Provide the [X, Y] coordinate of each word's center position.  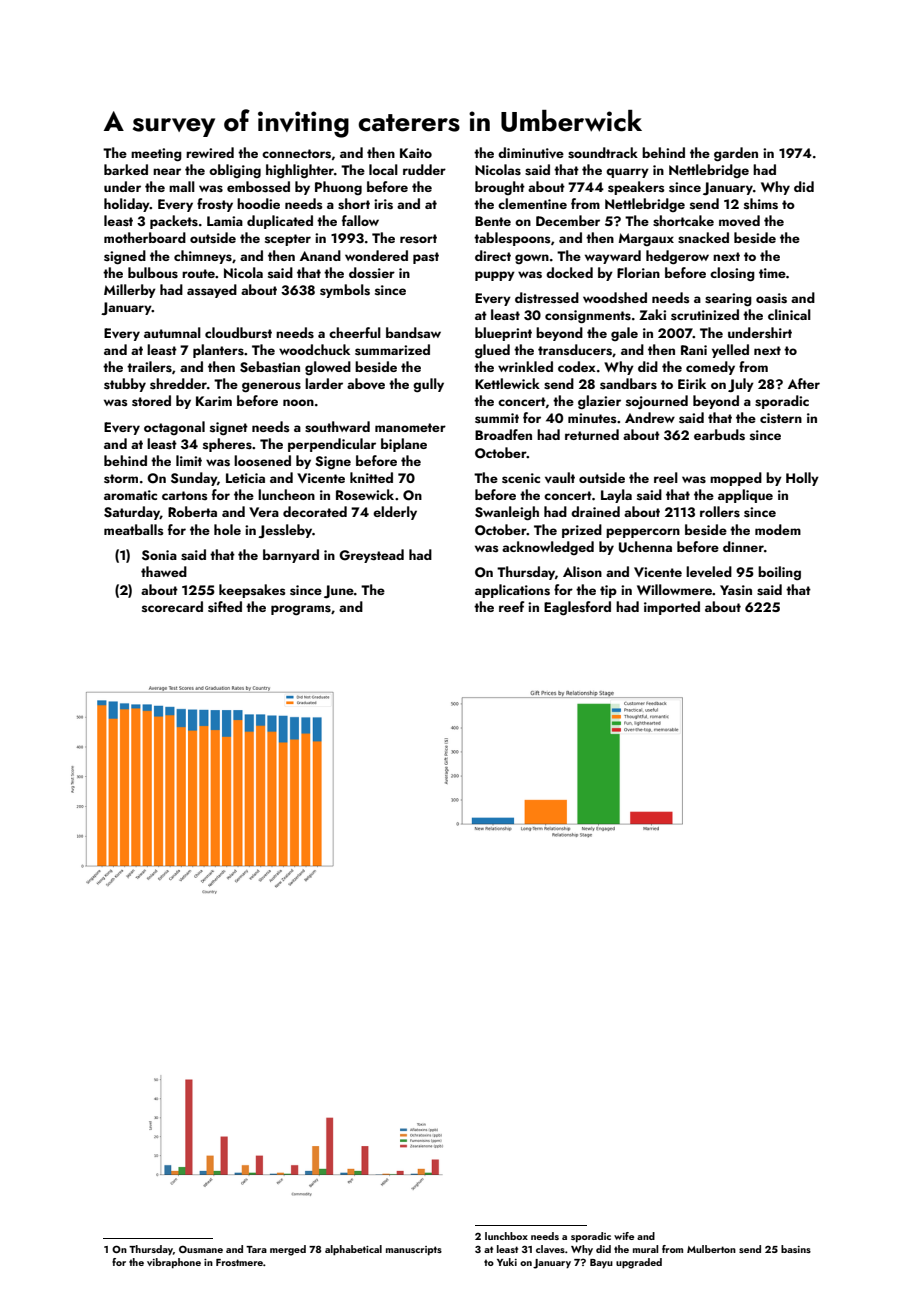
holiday [127, 205]
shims [761, 204]
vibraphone [174, 1263]
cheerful [355, 332]
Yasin [736, 590]
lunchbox [506, 1236]
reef [511, 606]
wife [624, 1236]
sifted [225, 607]
